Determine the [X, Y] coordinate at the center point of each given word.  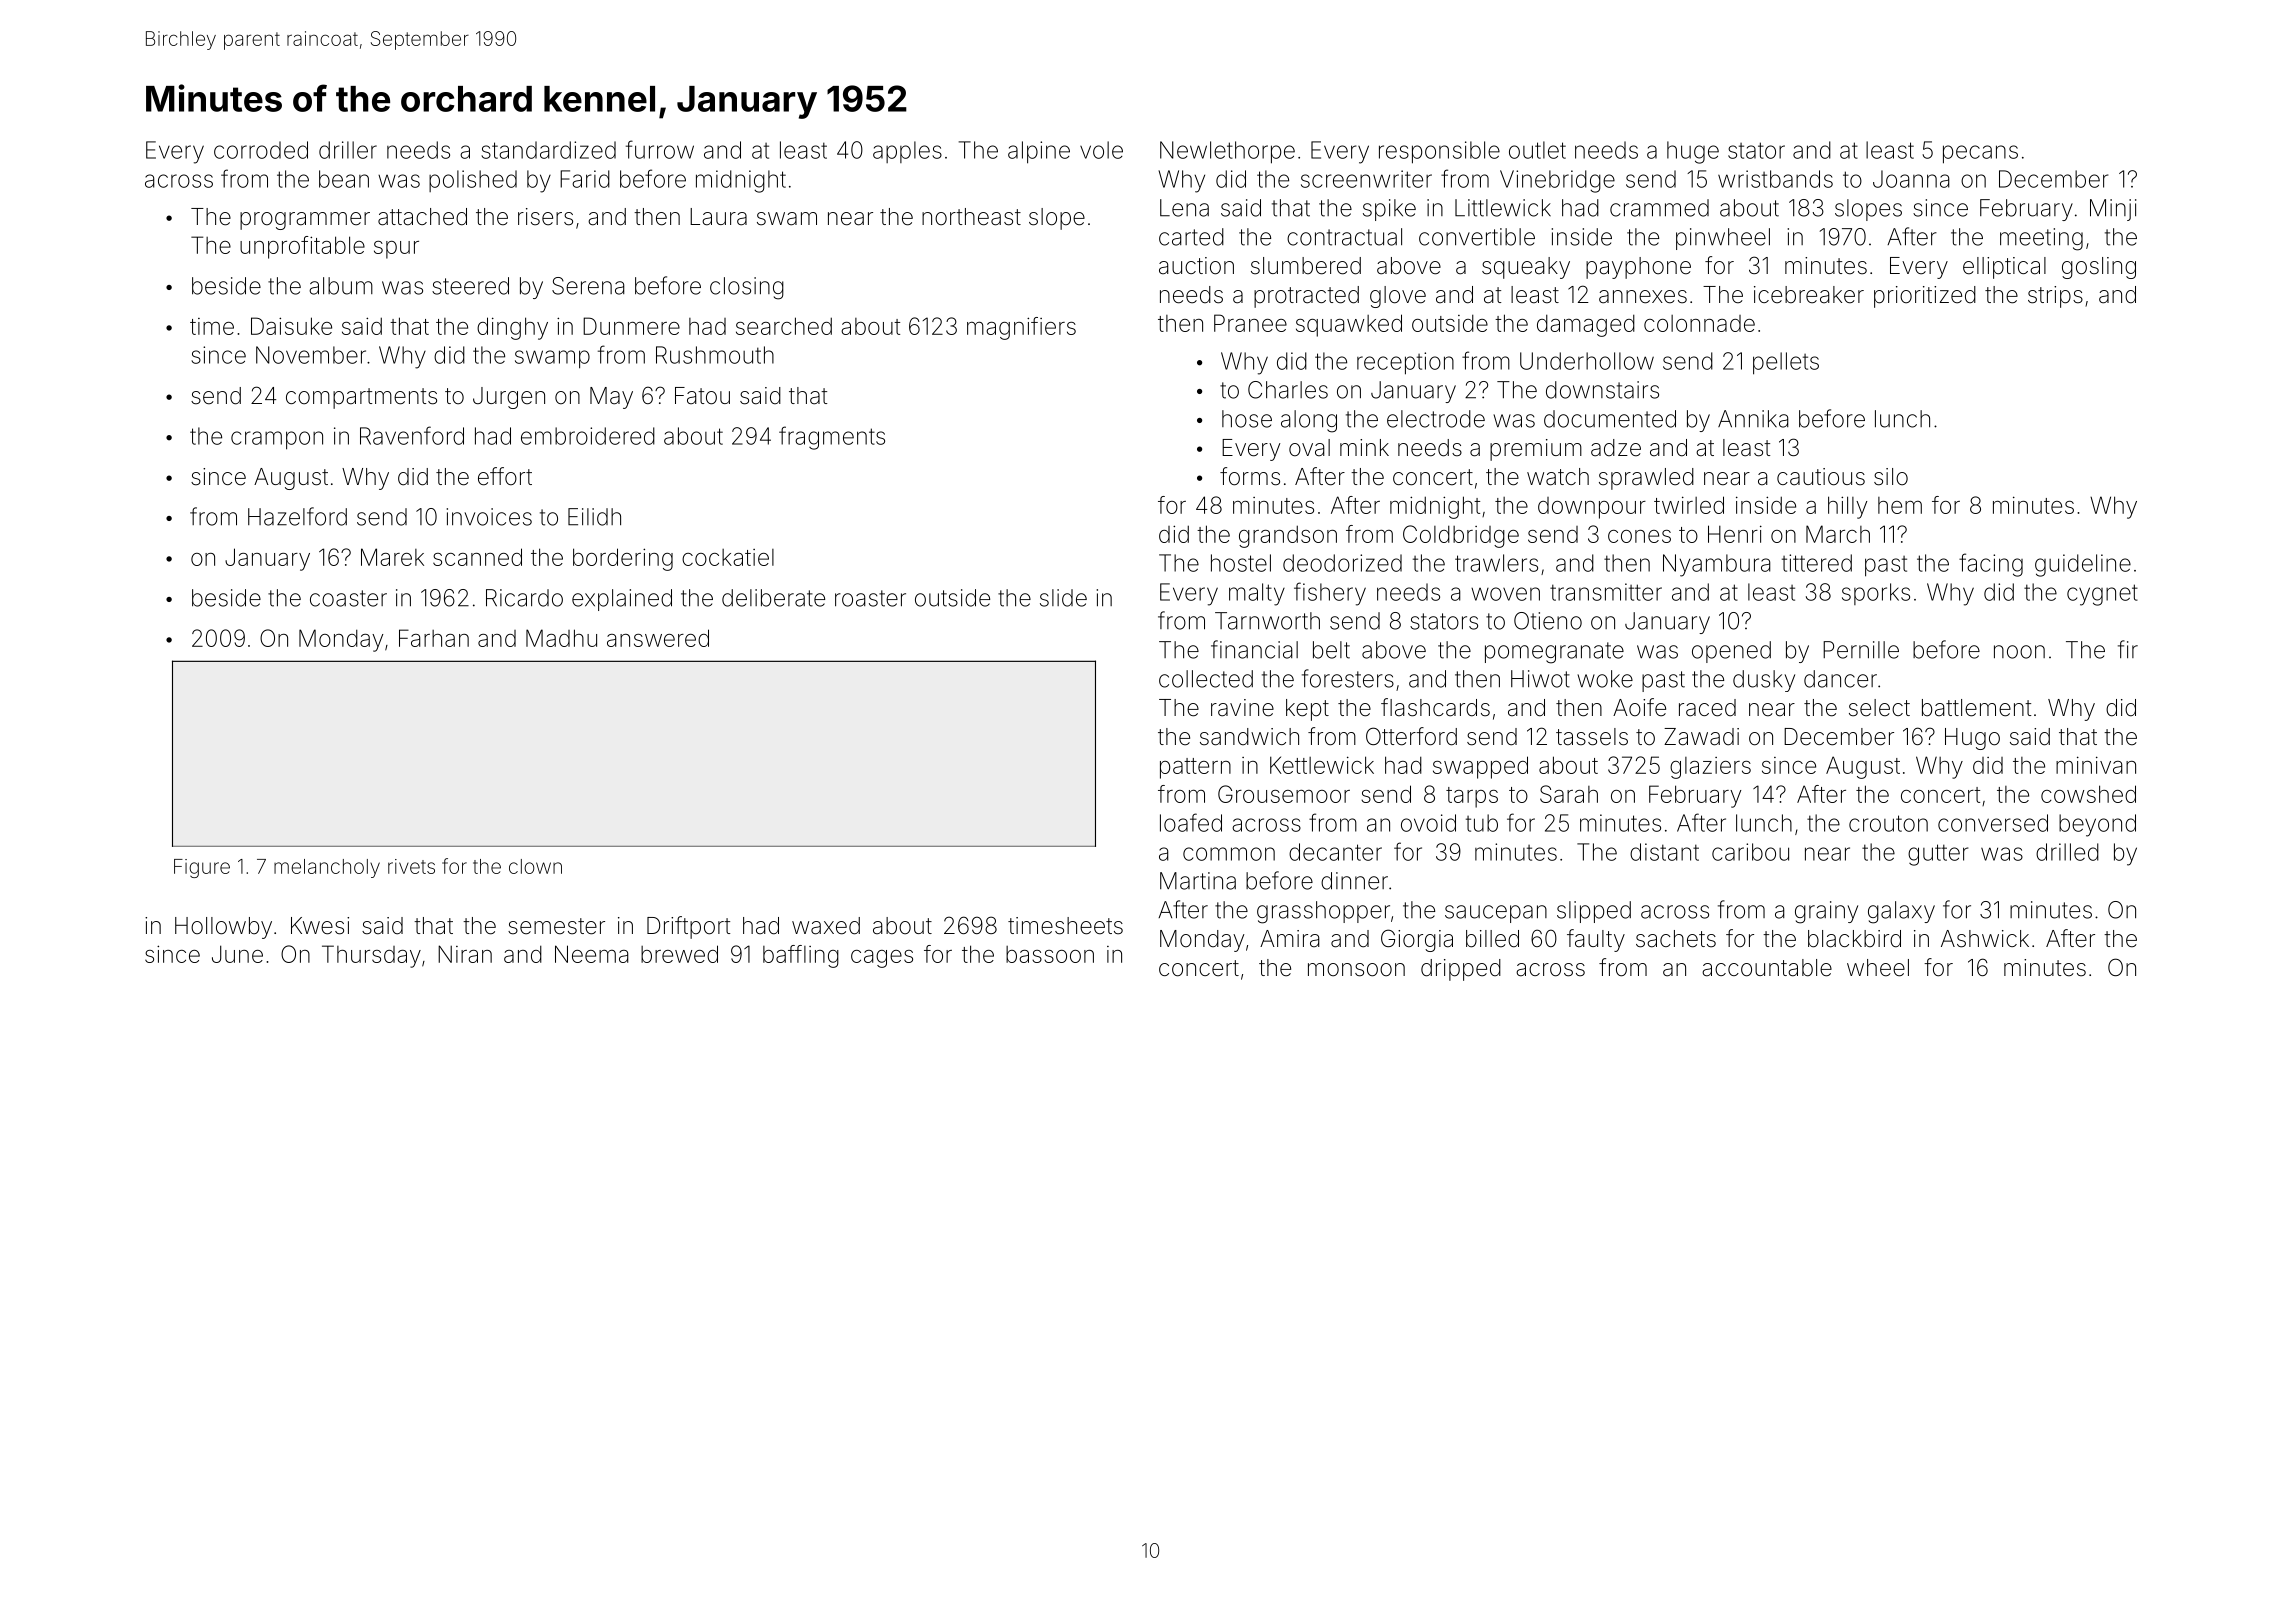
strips [2055, 297]
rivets [411, 866]
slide [1063, 598]
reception [1405, 363]
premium [1536, 450]
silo [1891, 477]
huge [1693, 152]
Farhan [434, 638]
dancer [1840, 679]
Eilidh [594, 517]
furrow [660, 149]
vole [1101, 150]
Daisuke [291, 326]
